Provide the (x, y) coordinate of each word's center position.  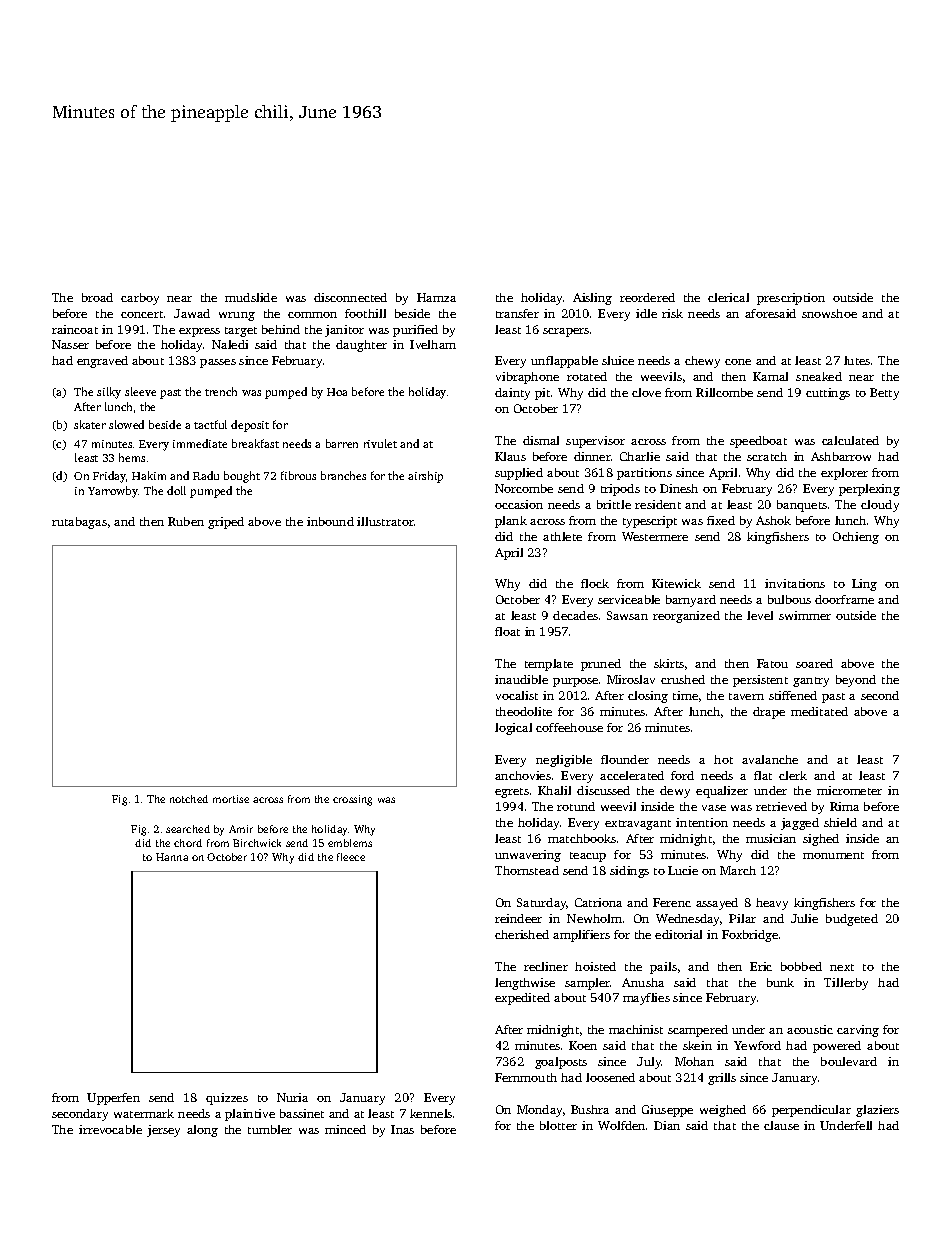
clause (781, 1125)
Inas (402, 1129)
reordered (647, 297)
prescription (791, 299)
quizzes (227, 1099)
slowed (126, 424)
